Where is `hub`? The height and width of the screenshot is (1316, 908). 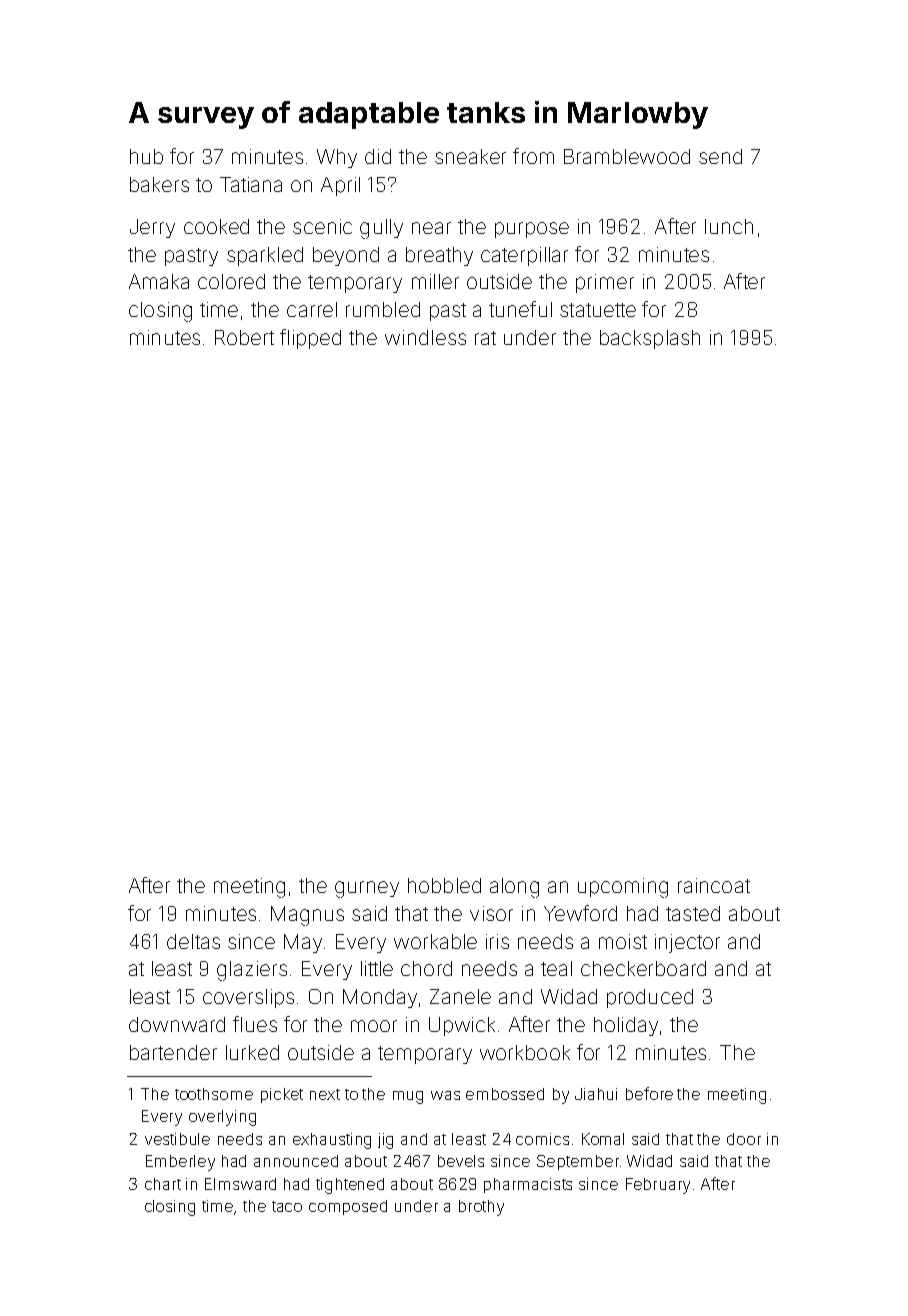
hub is located at coordinates (146, 156).
